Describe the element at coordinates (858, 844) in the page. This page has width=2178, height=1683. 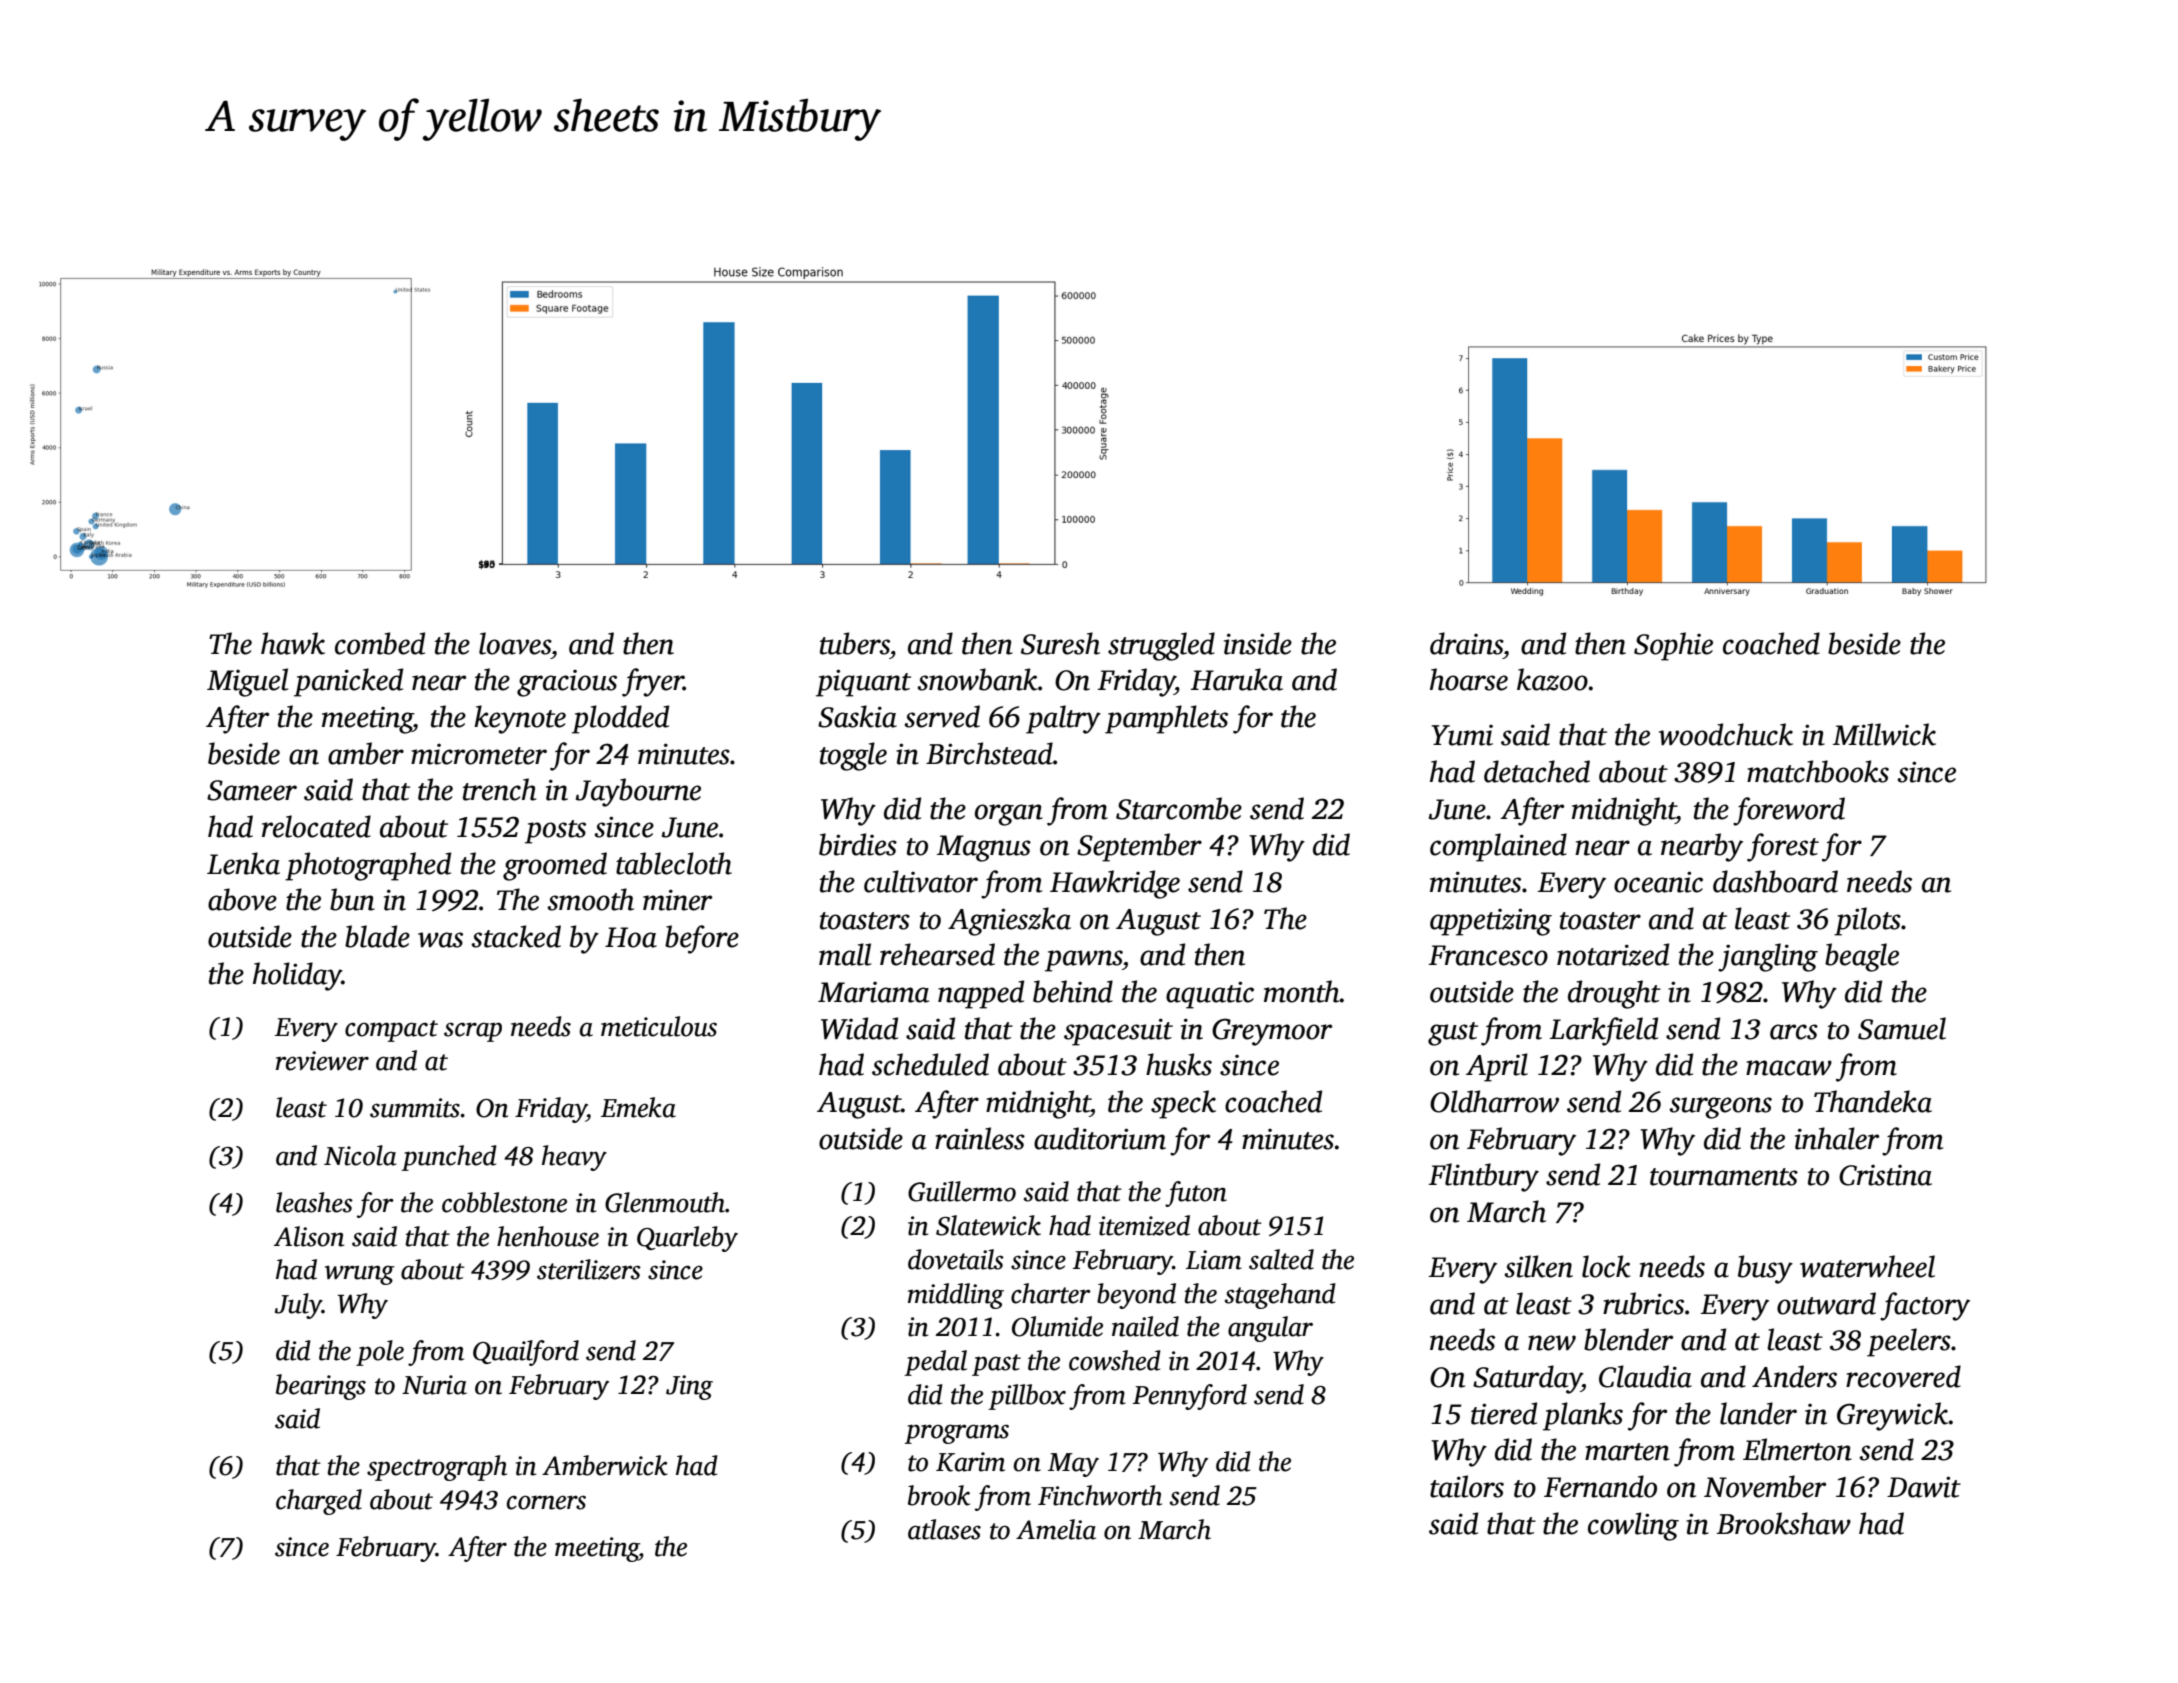
I see `birdies` at that location.
